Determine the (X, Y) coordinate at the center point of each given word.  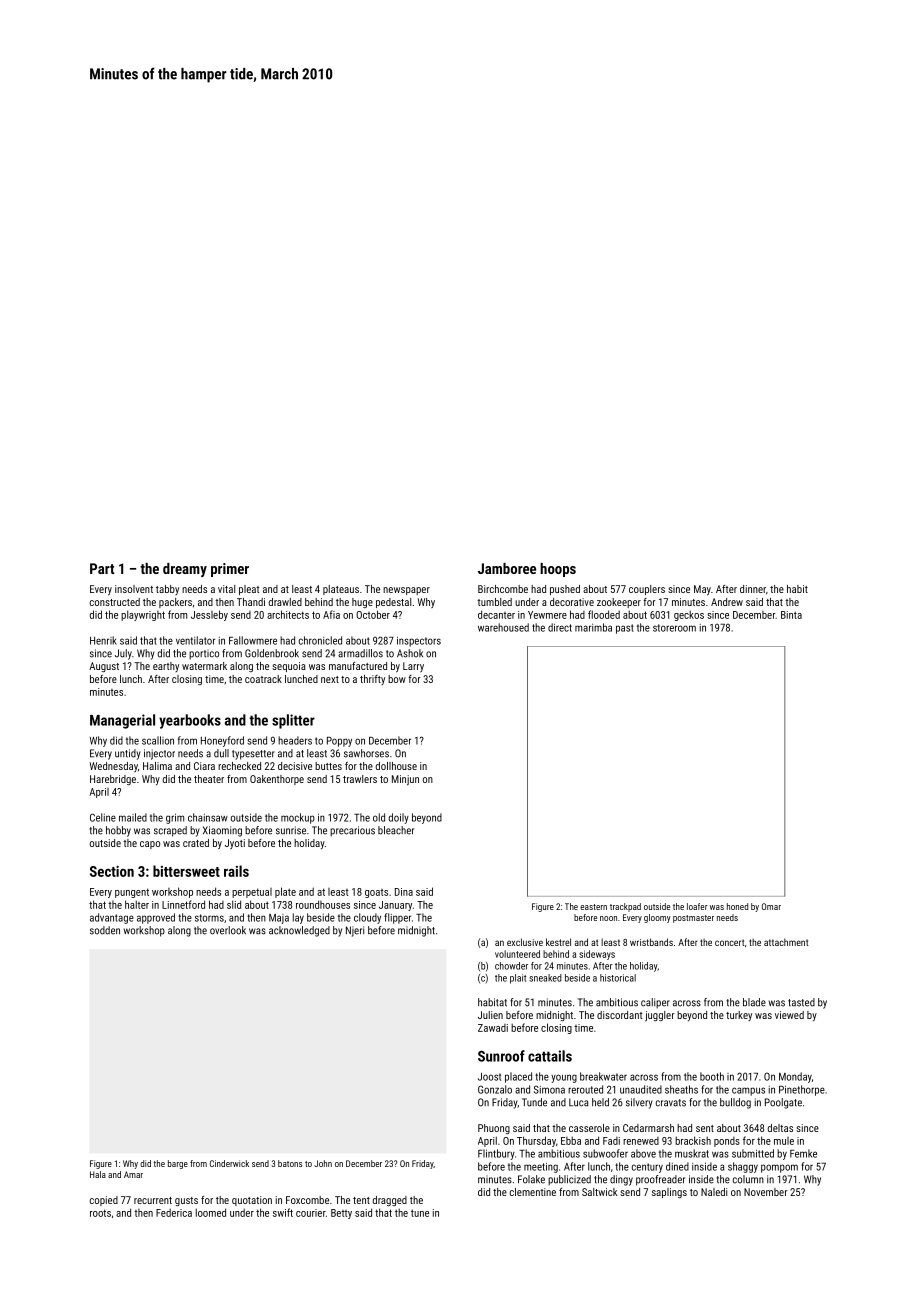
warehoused (503, 627)
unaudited (641, 1089)
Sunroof (501, 1056)
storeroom (674, 628)
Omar (771, 906)
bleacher (396, 830)
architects (288, 614)
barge (178, 1164)
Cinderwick (229, 1163)
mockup (298, 818)
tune (420, 1213)
